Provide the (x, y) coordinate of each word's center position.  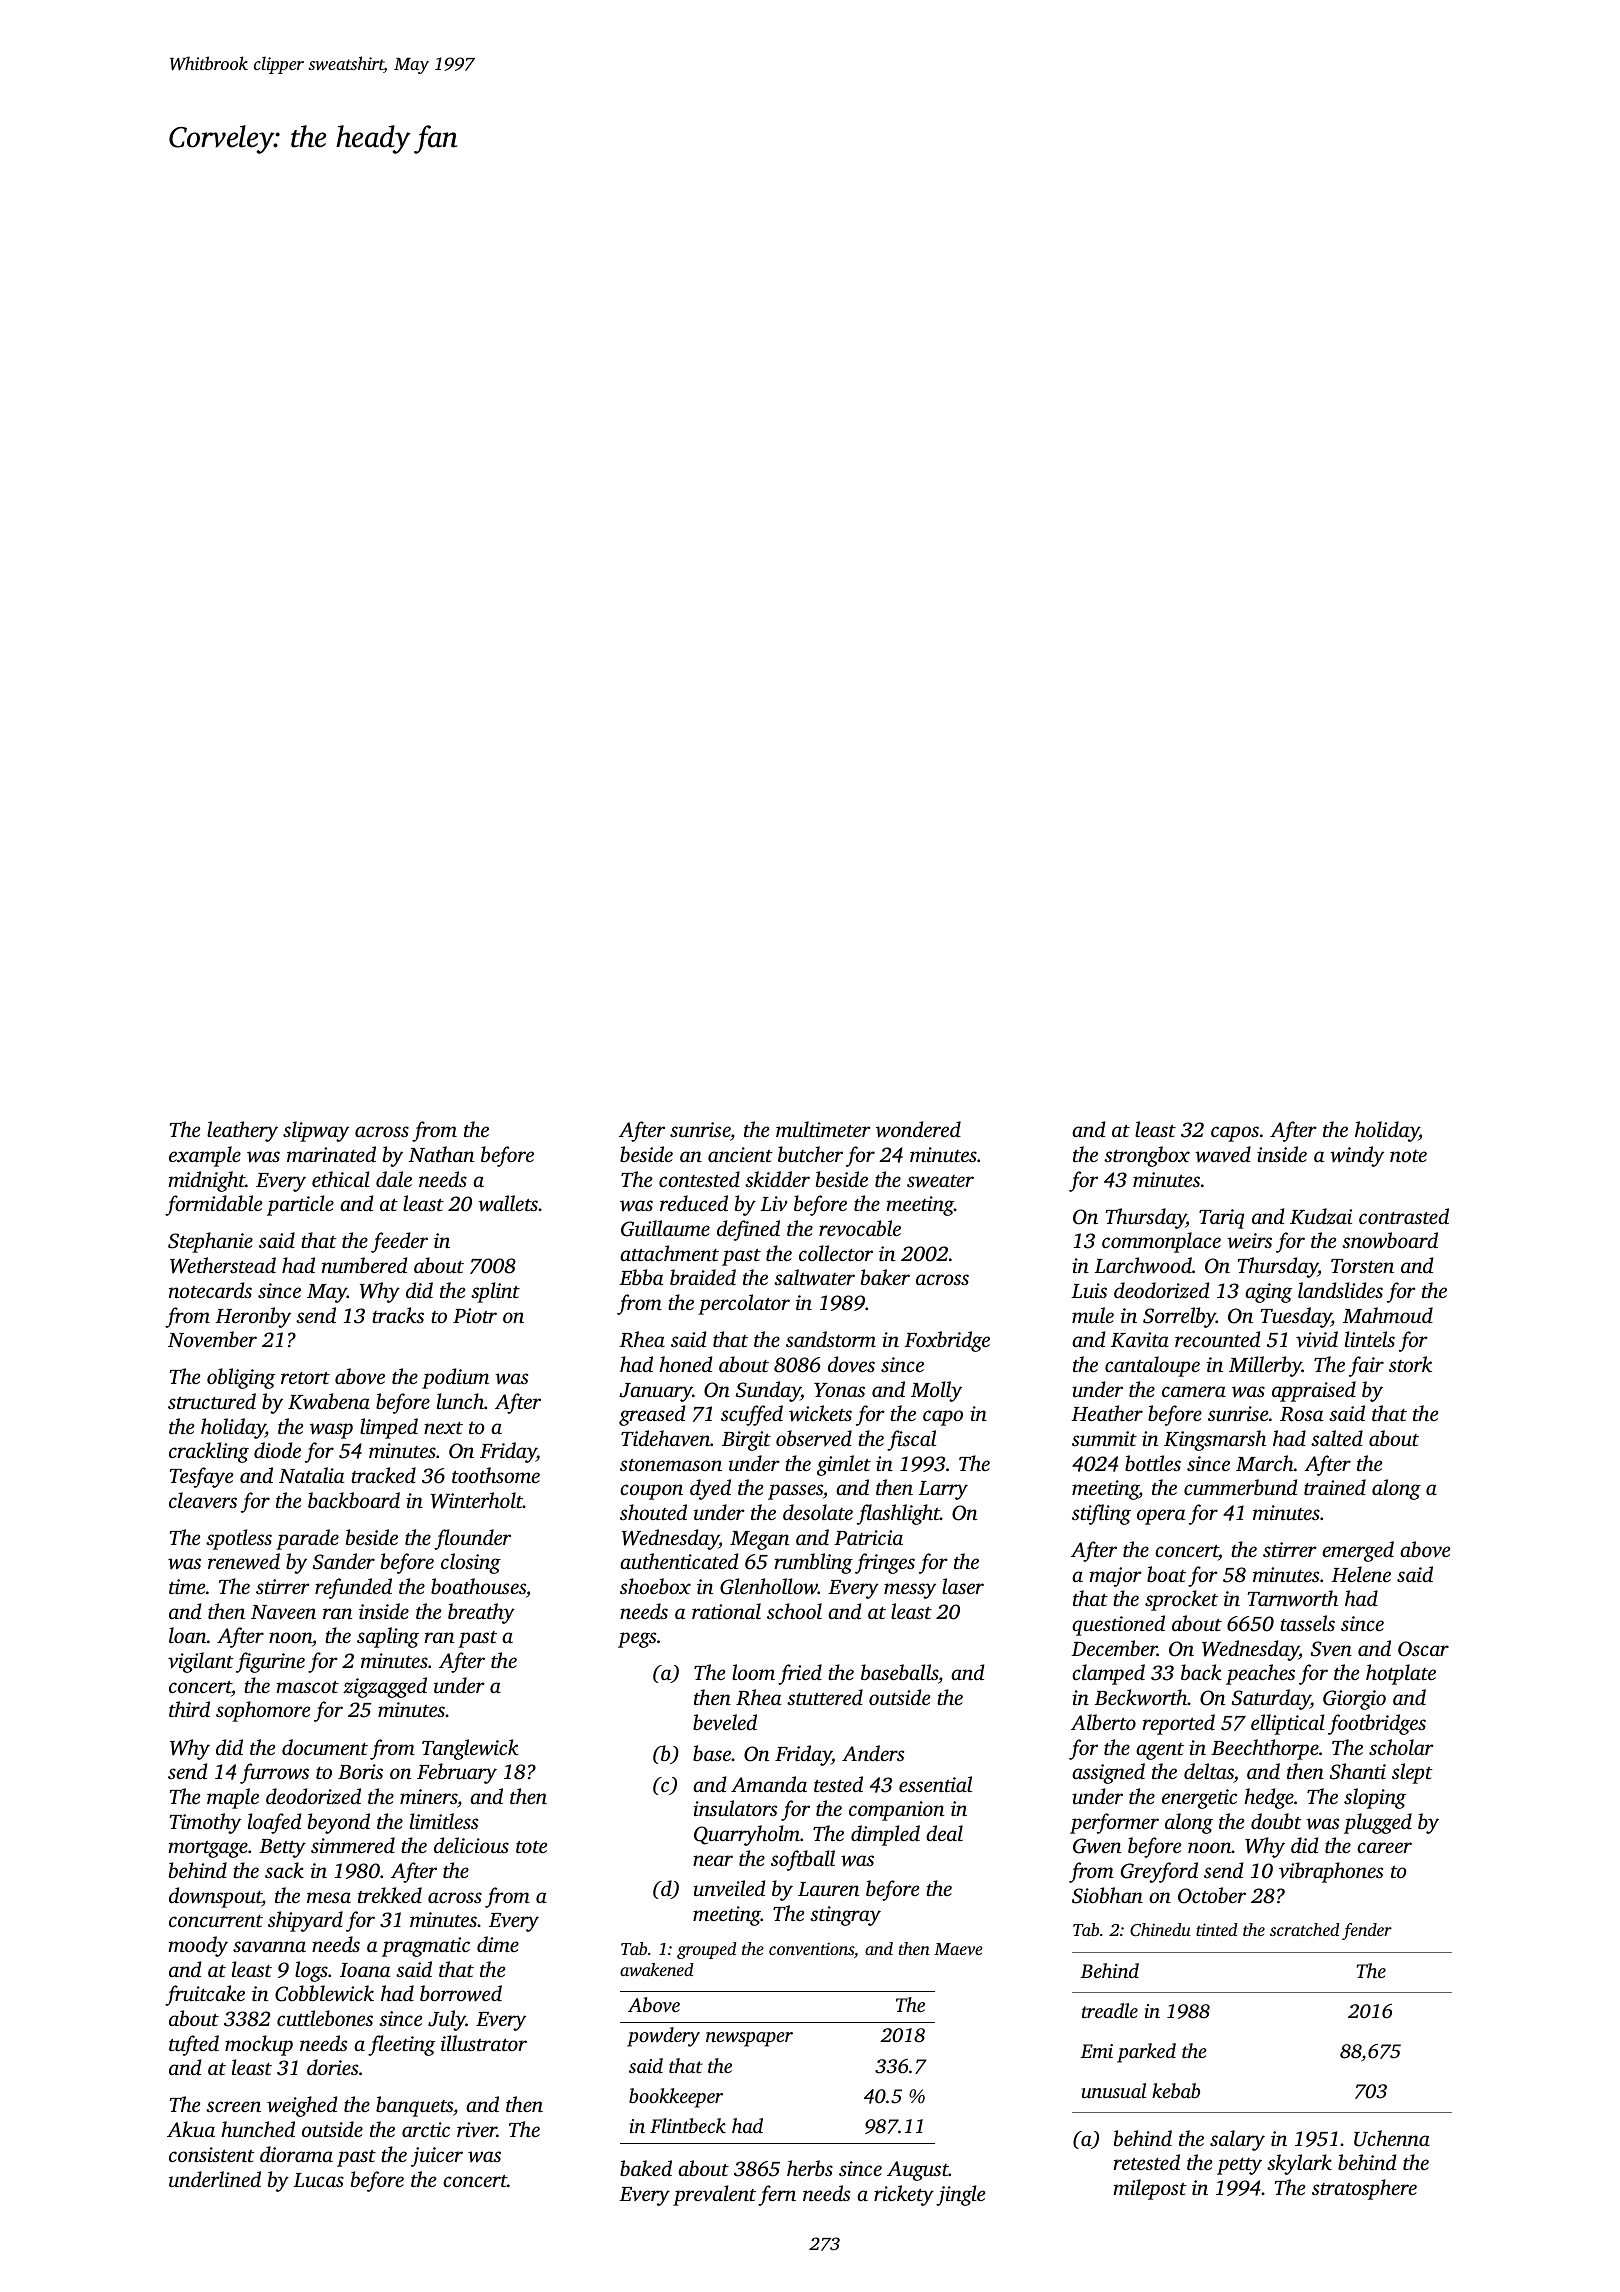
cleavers (203, 1500)
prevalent (714, 2195)
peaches (1260, 1674)
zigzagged (385, 1687)
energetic (1199, 1799)
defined (748, 1230)
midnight (206, 1181)
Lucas (318, 2180)
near (713, 1860)
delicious (471, 1845)
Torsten (1362, 1266)
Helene (1361, 1574)
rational (726, 1611)
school (794, 1611)
